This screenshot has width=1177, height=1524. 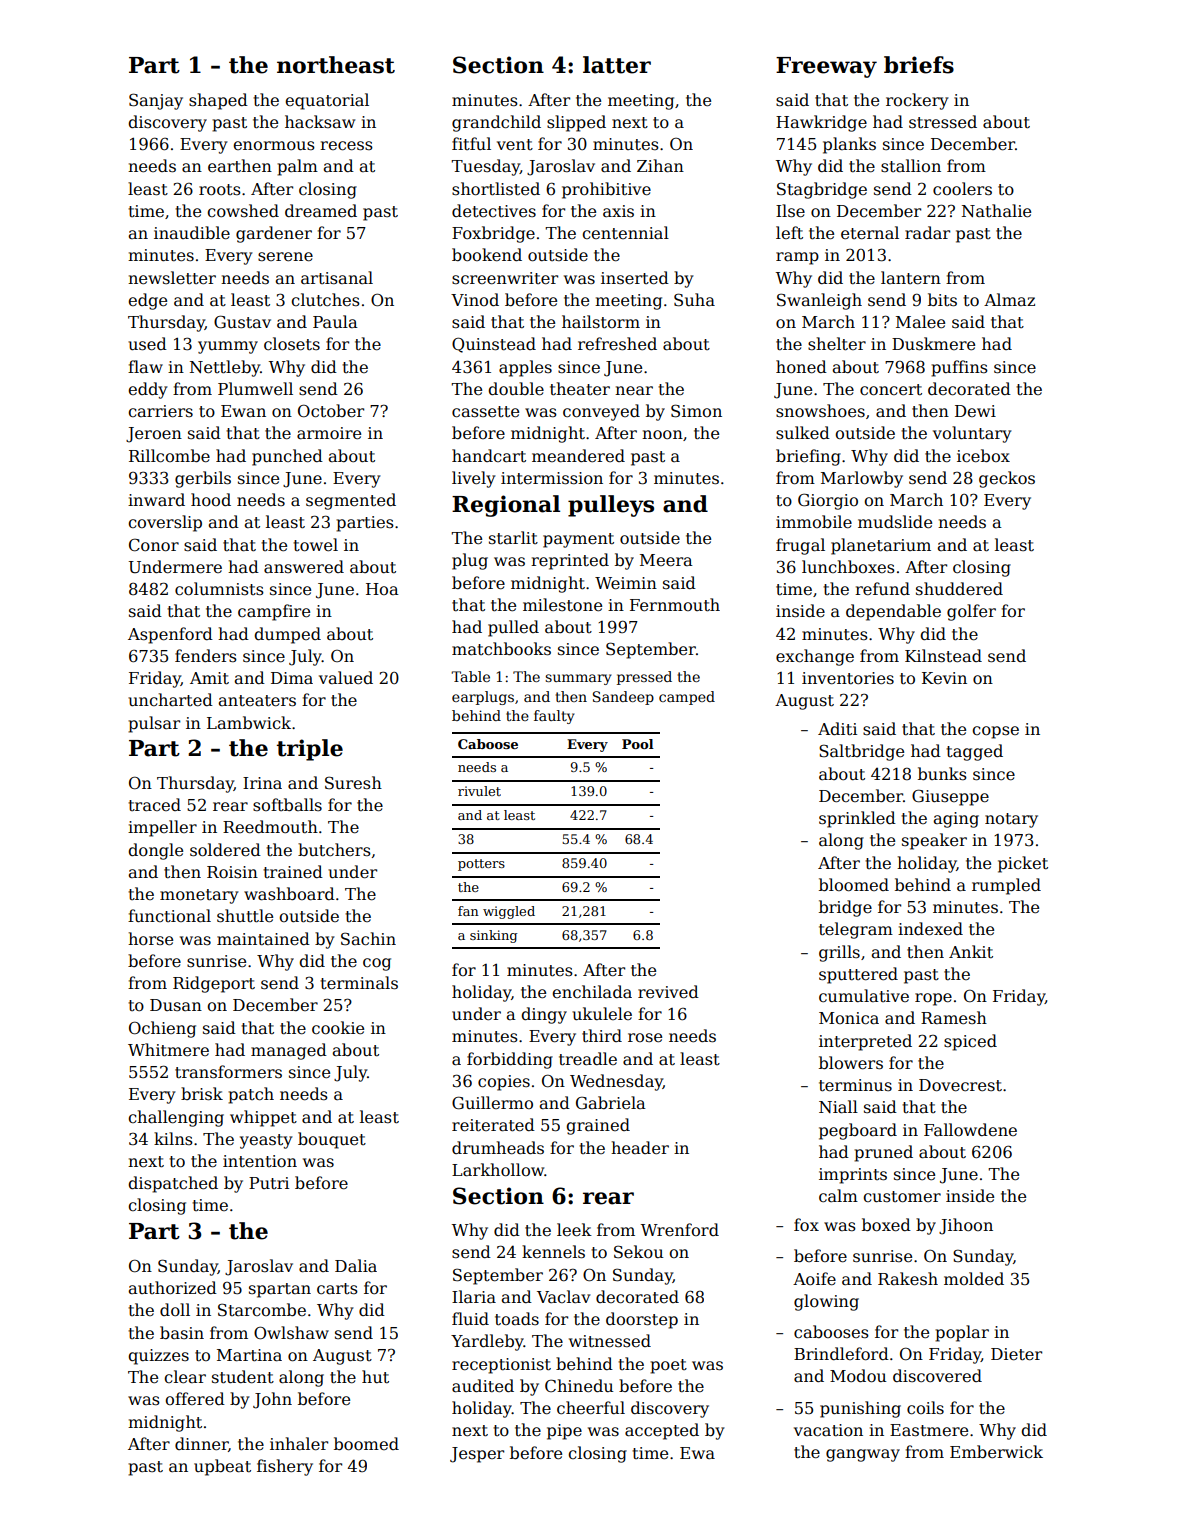 What do you see at coordinates (337, 1289) in the screenshot?
I see `carts` at bounding box center [337, 1289].
